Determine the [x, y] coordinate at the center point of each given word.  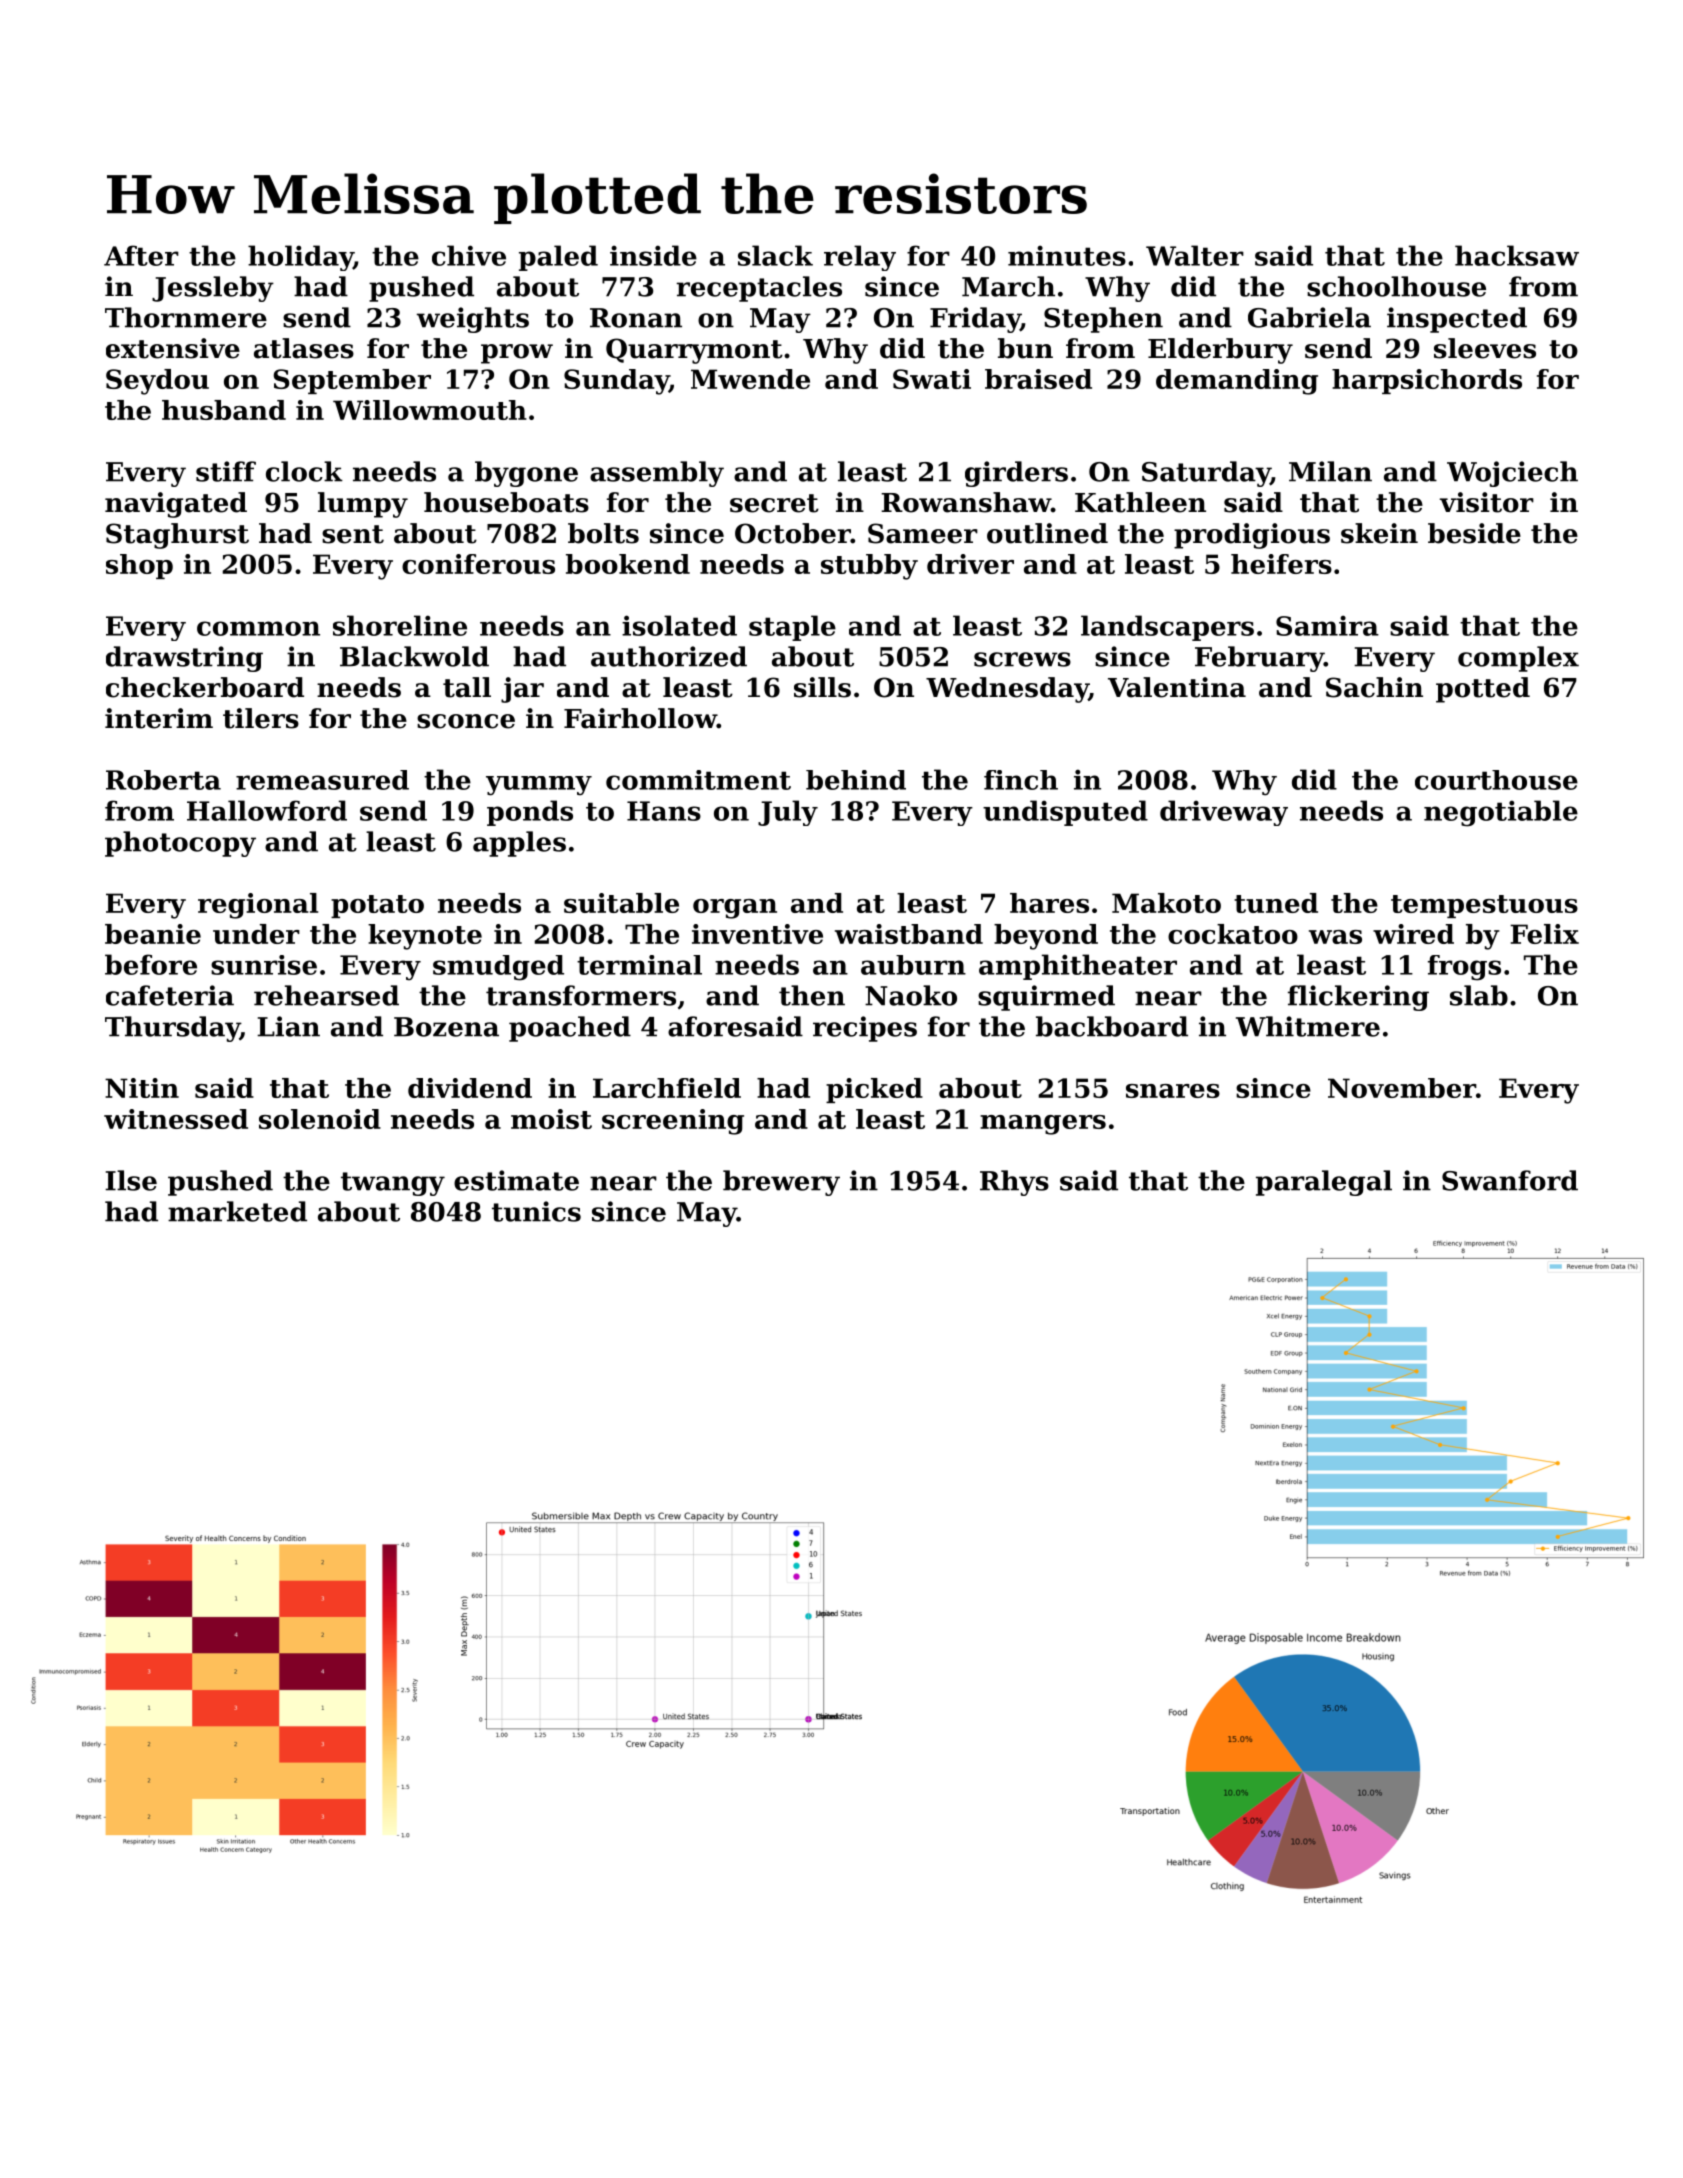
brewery [781, 1183]
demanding [1237, 382]
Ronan [636, 318]
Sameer [923, 533]
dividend [470, 1088]
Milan [1330, 471]
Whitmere [1308, 1026]
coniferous [478, 564]
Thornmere [186, 317]
